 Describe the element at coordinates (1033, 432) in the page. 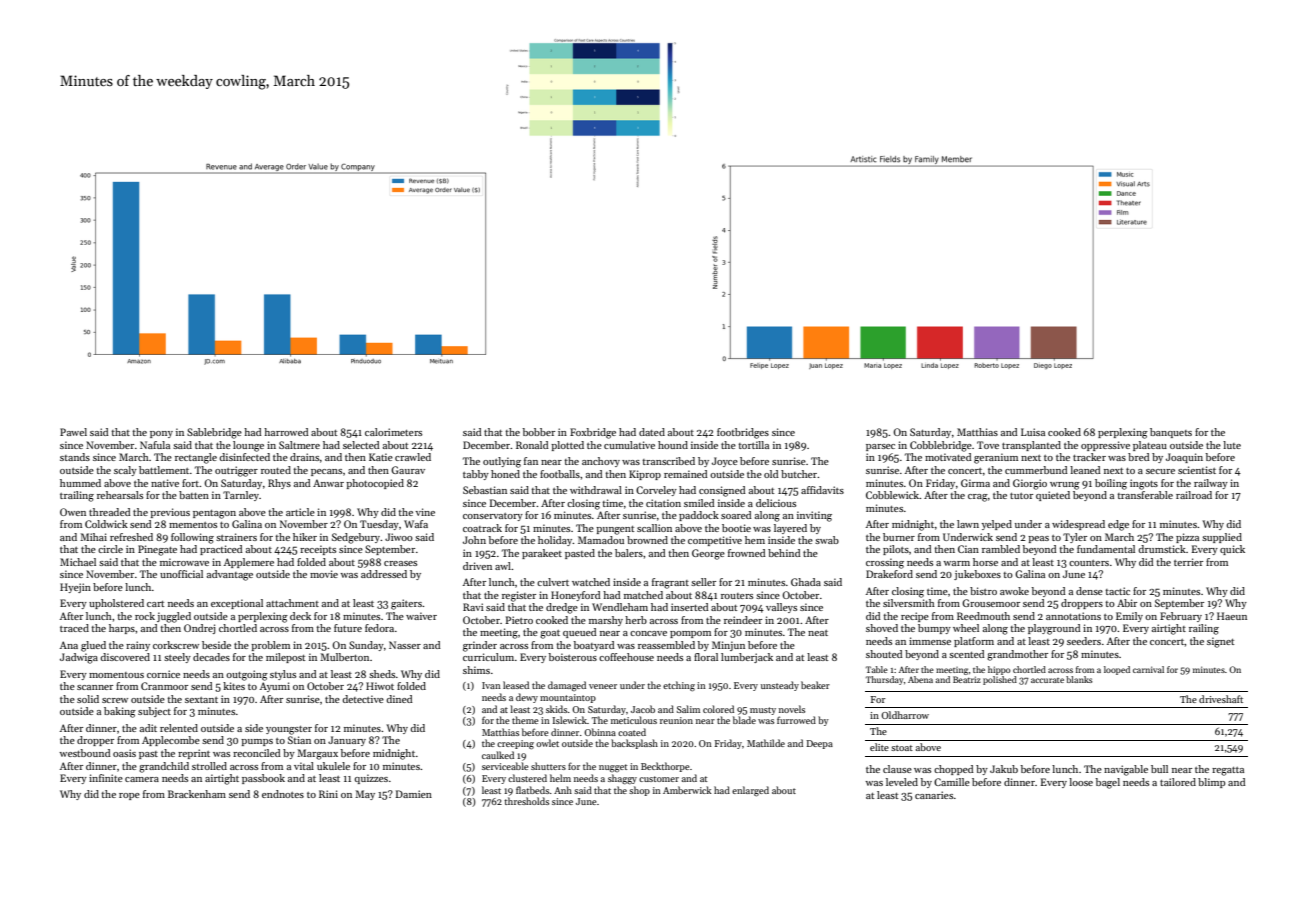

I see `Luisa` at that location.
